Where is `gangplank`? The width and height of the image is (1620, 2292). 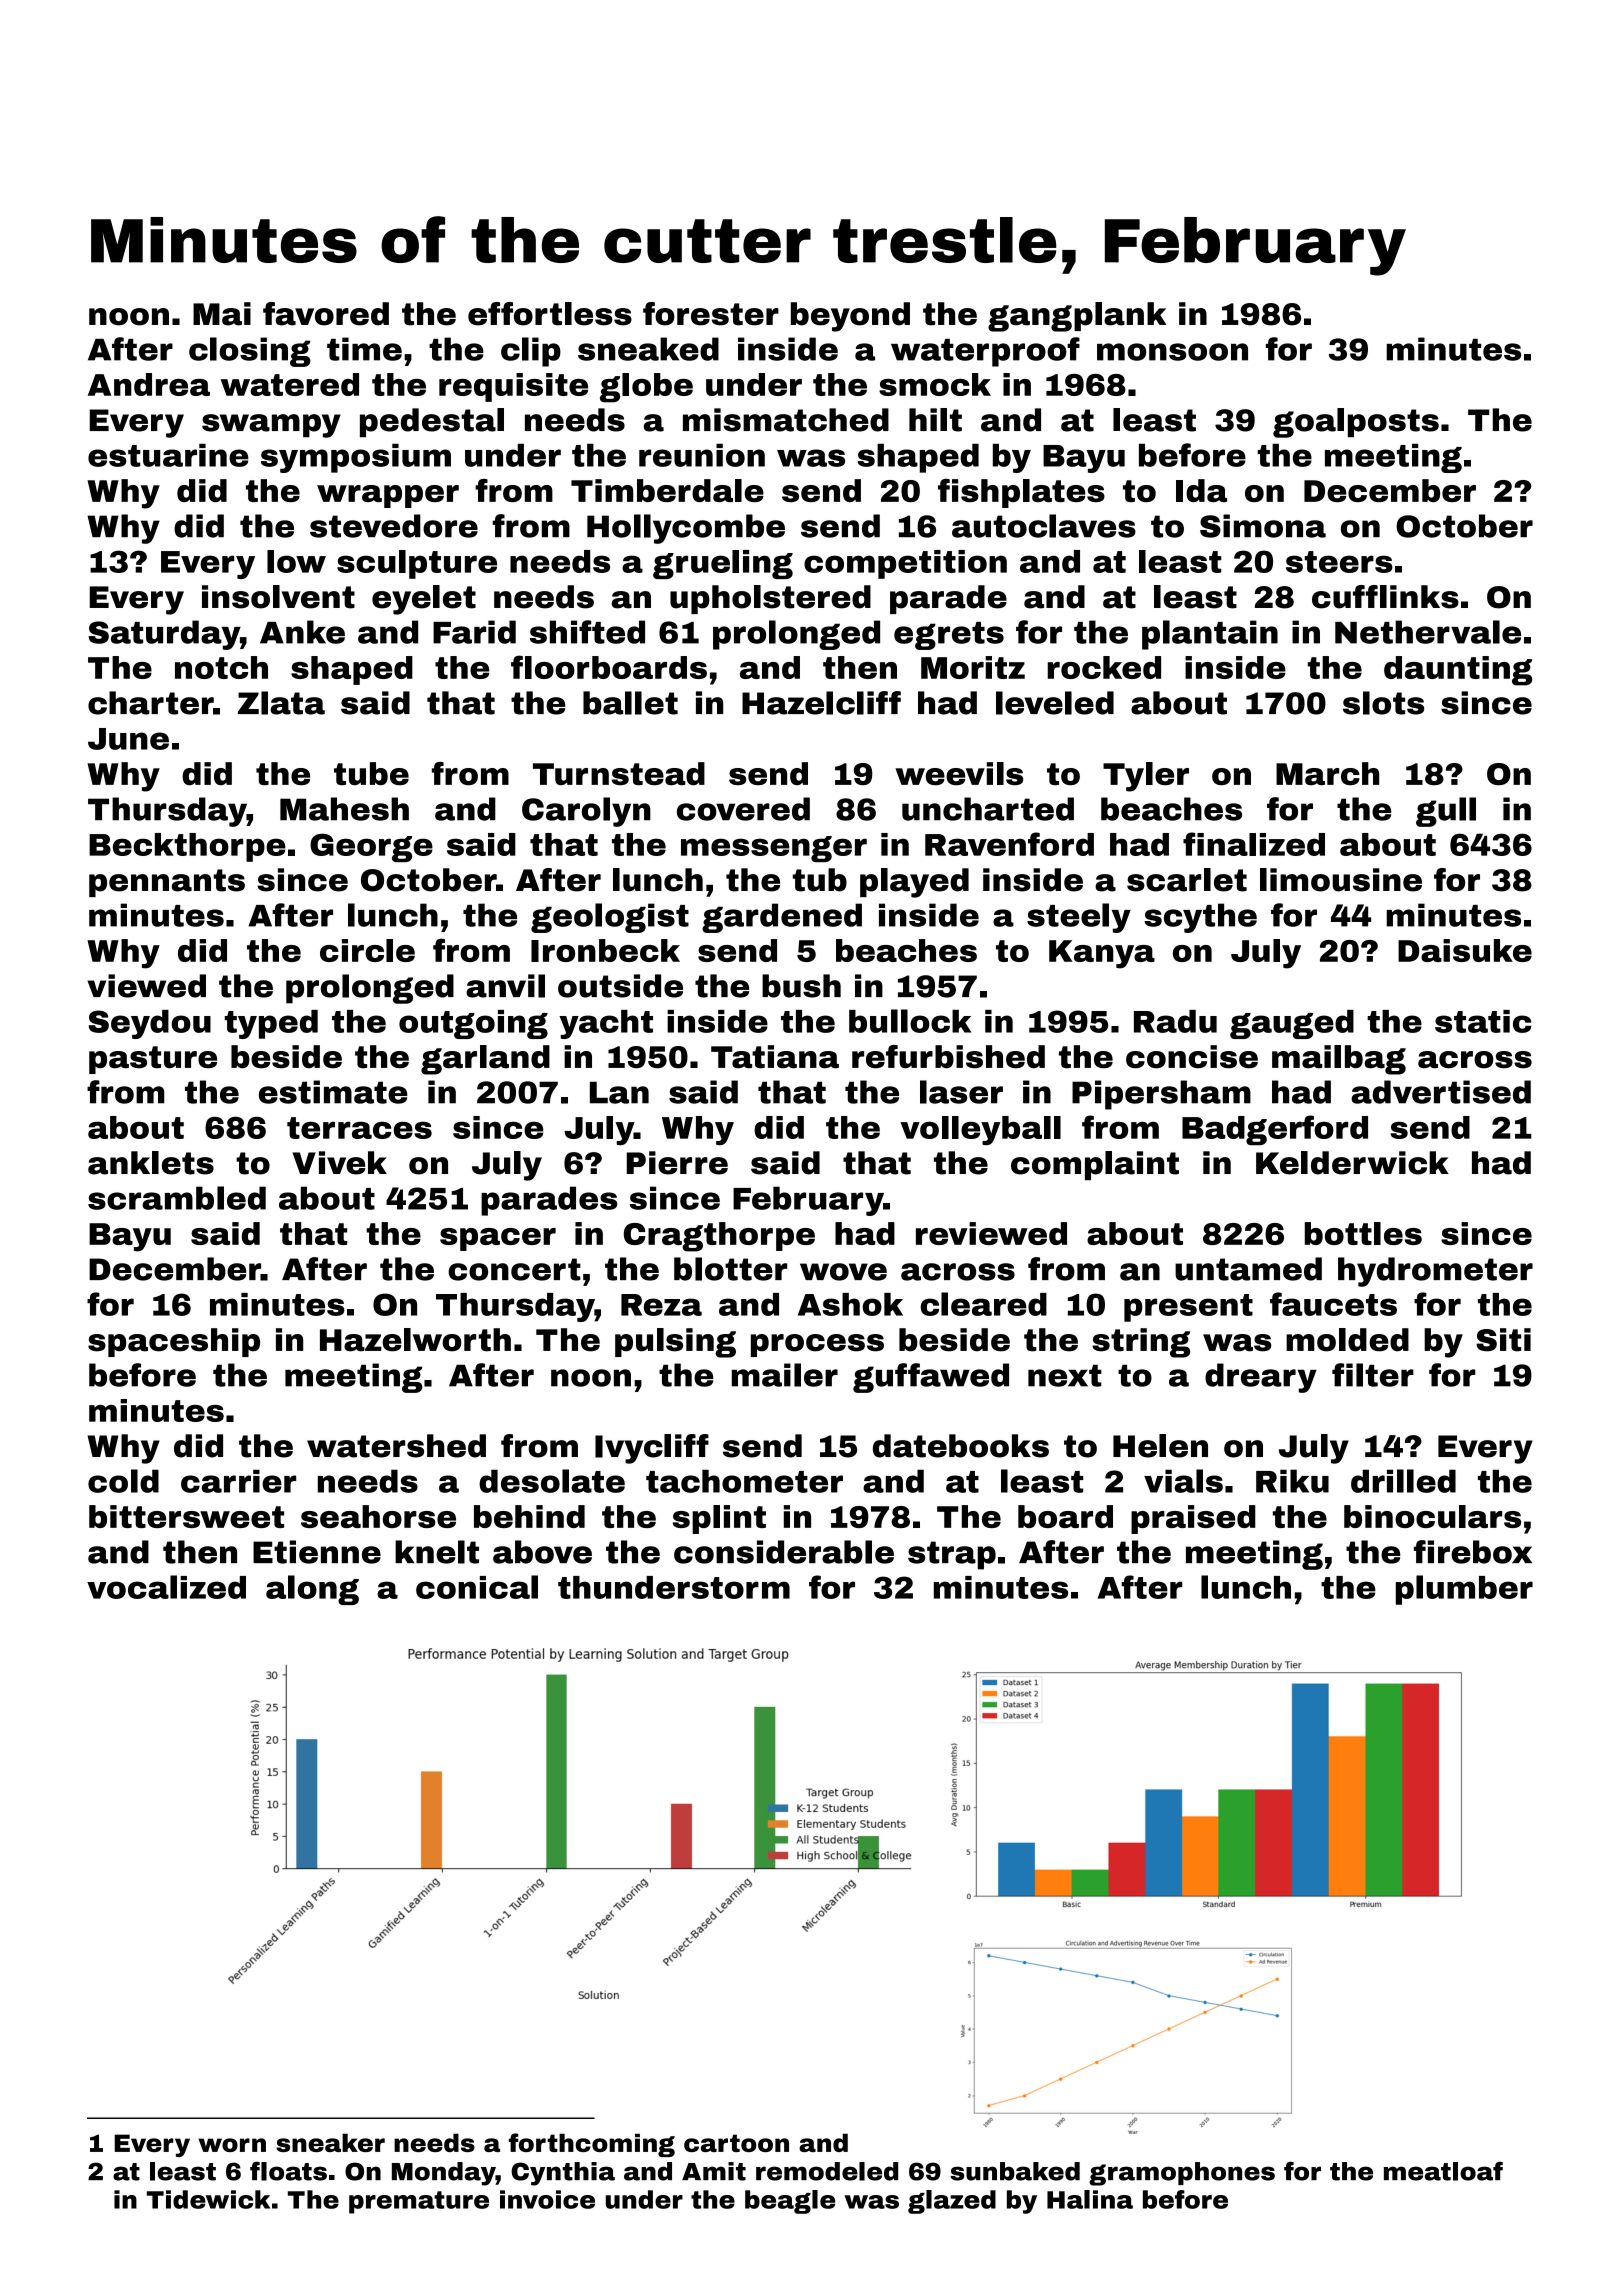
gangplank is located at coordinates (1077, 317).
